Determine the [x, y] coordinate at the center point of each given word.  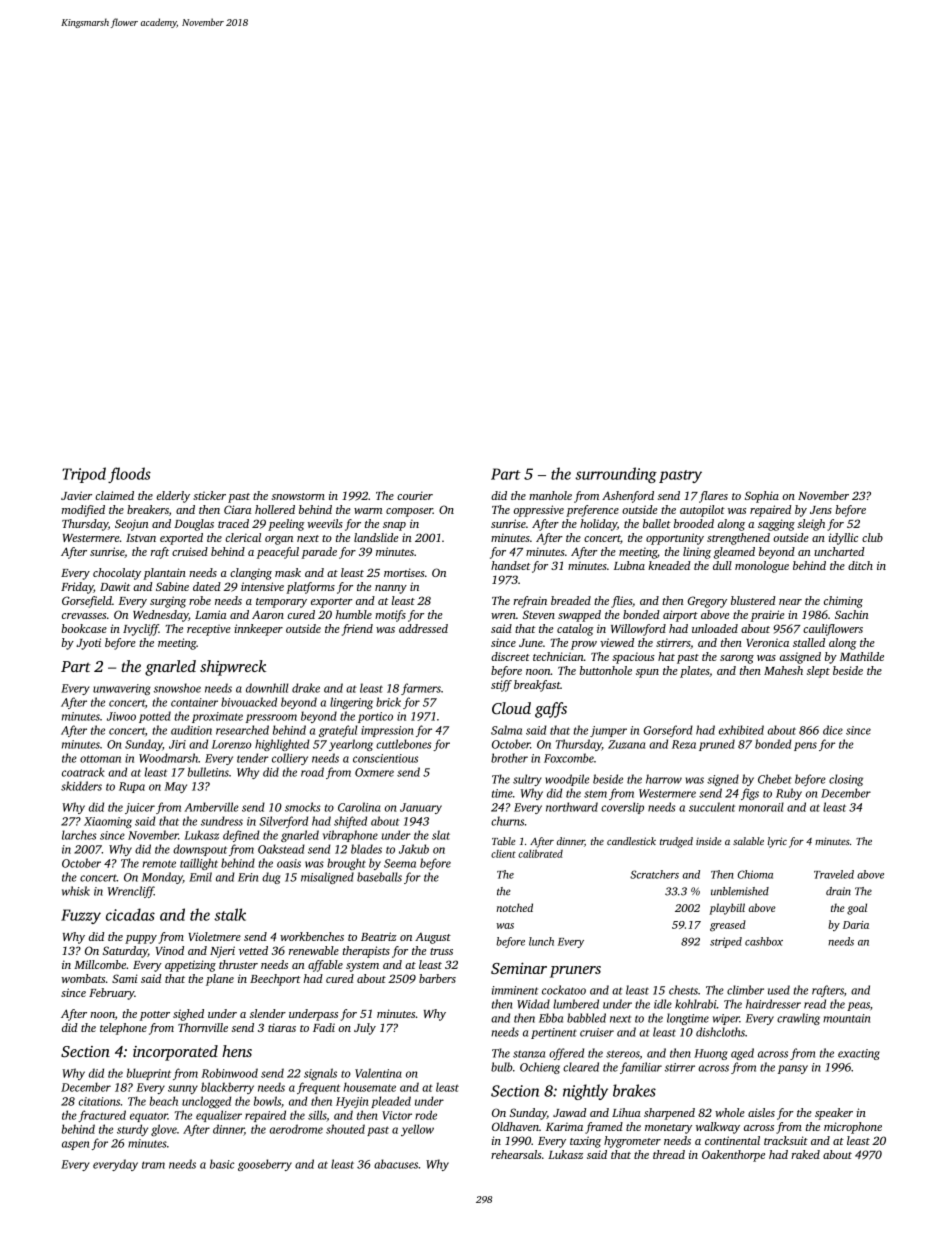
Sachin [851, 614]
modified [83, 511]
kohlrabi [696, 1004]
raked [805, 1154]
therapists [366, 952]
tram [153, 1165]
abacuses [396, 1164]
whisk [76, 891]
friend [357, 630]
